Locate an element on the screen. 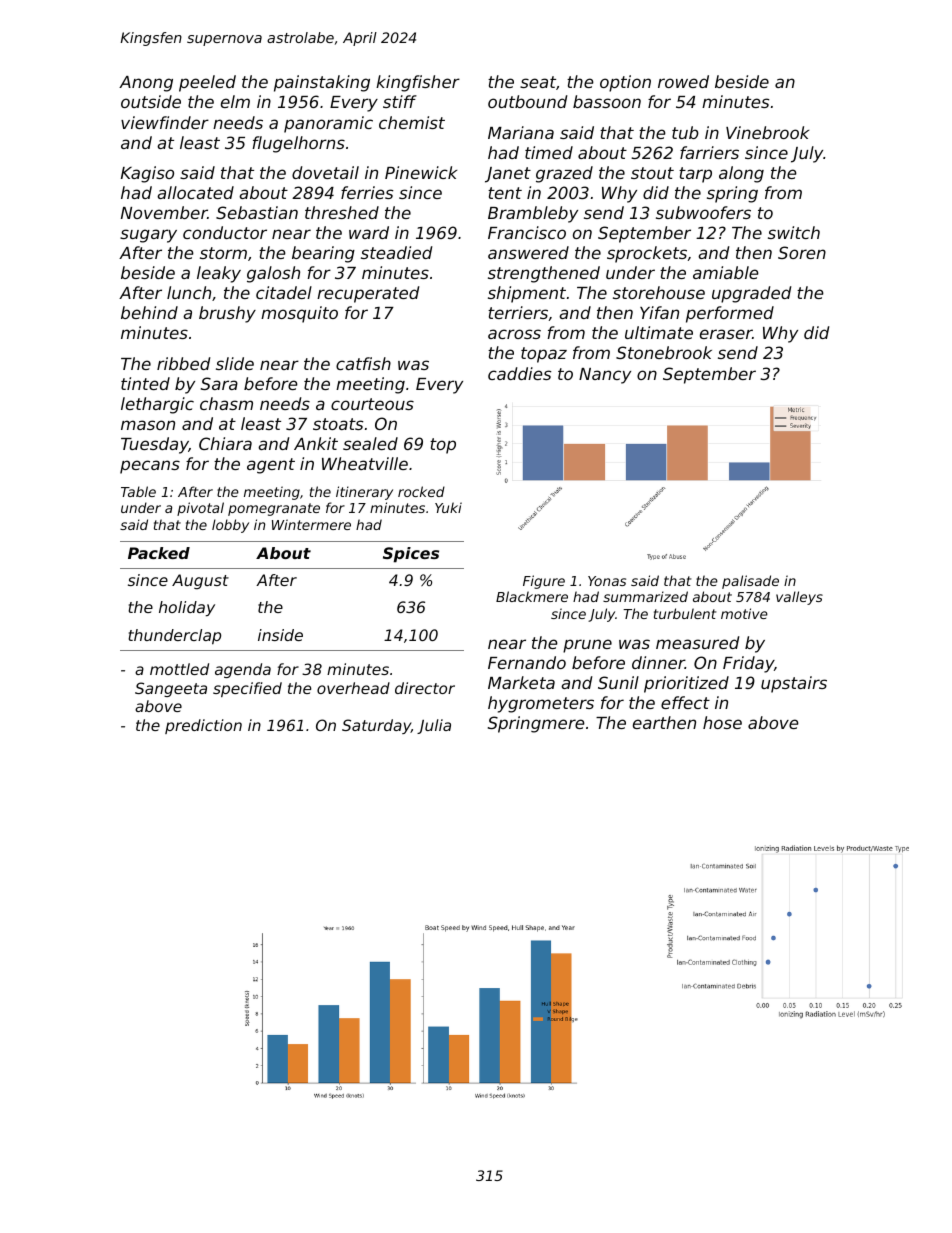 The image size is (952, 1233). Blackmere is located at coordinates (532, 596).
